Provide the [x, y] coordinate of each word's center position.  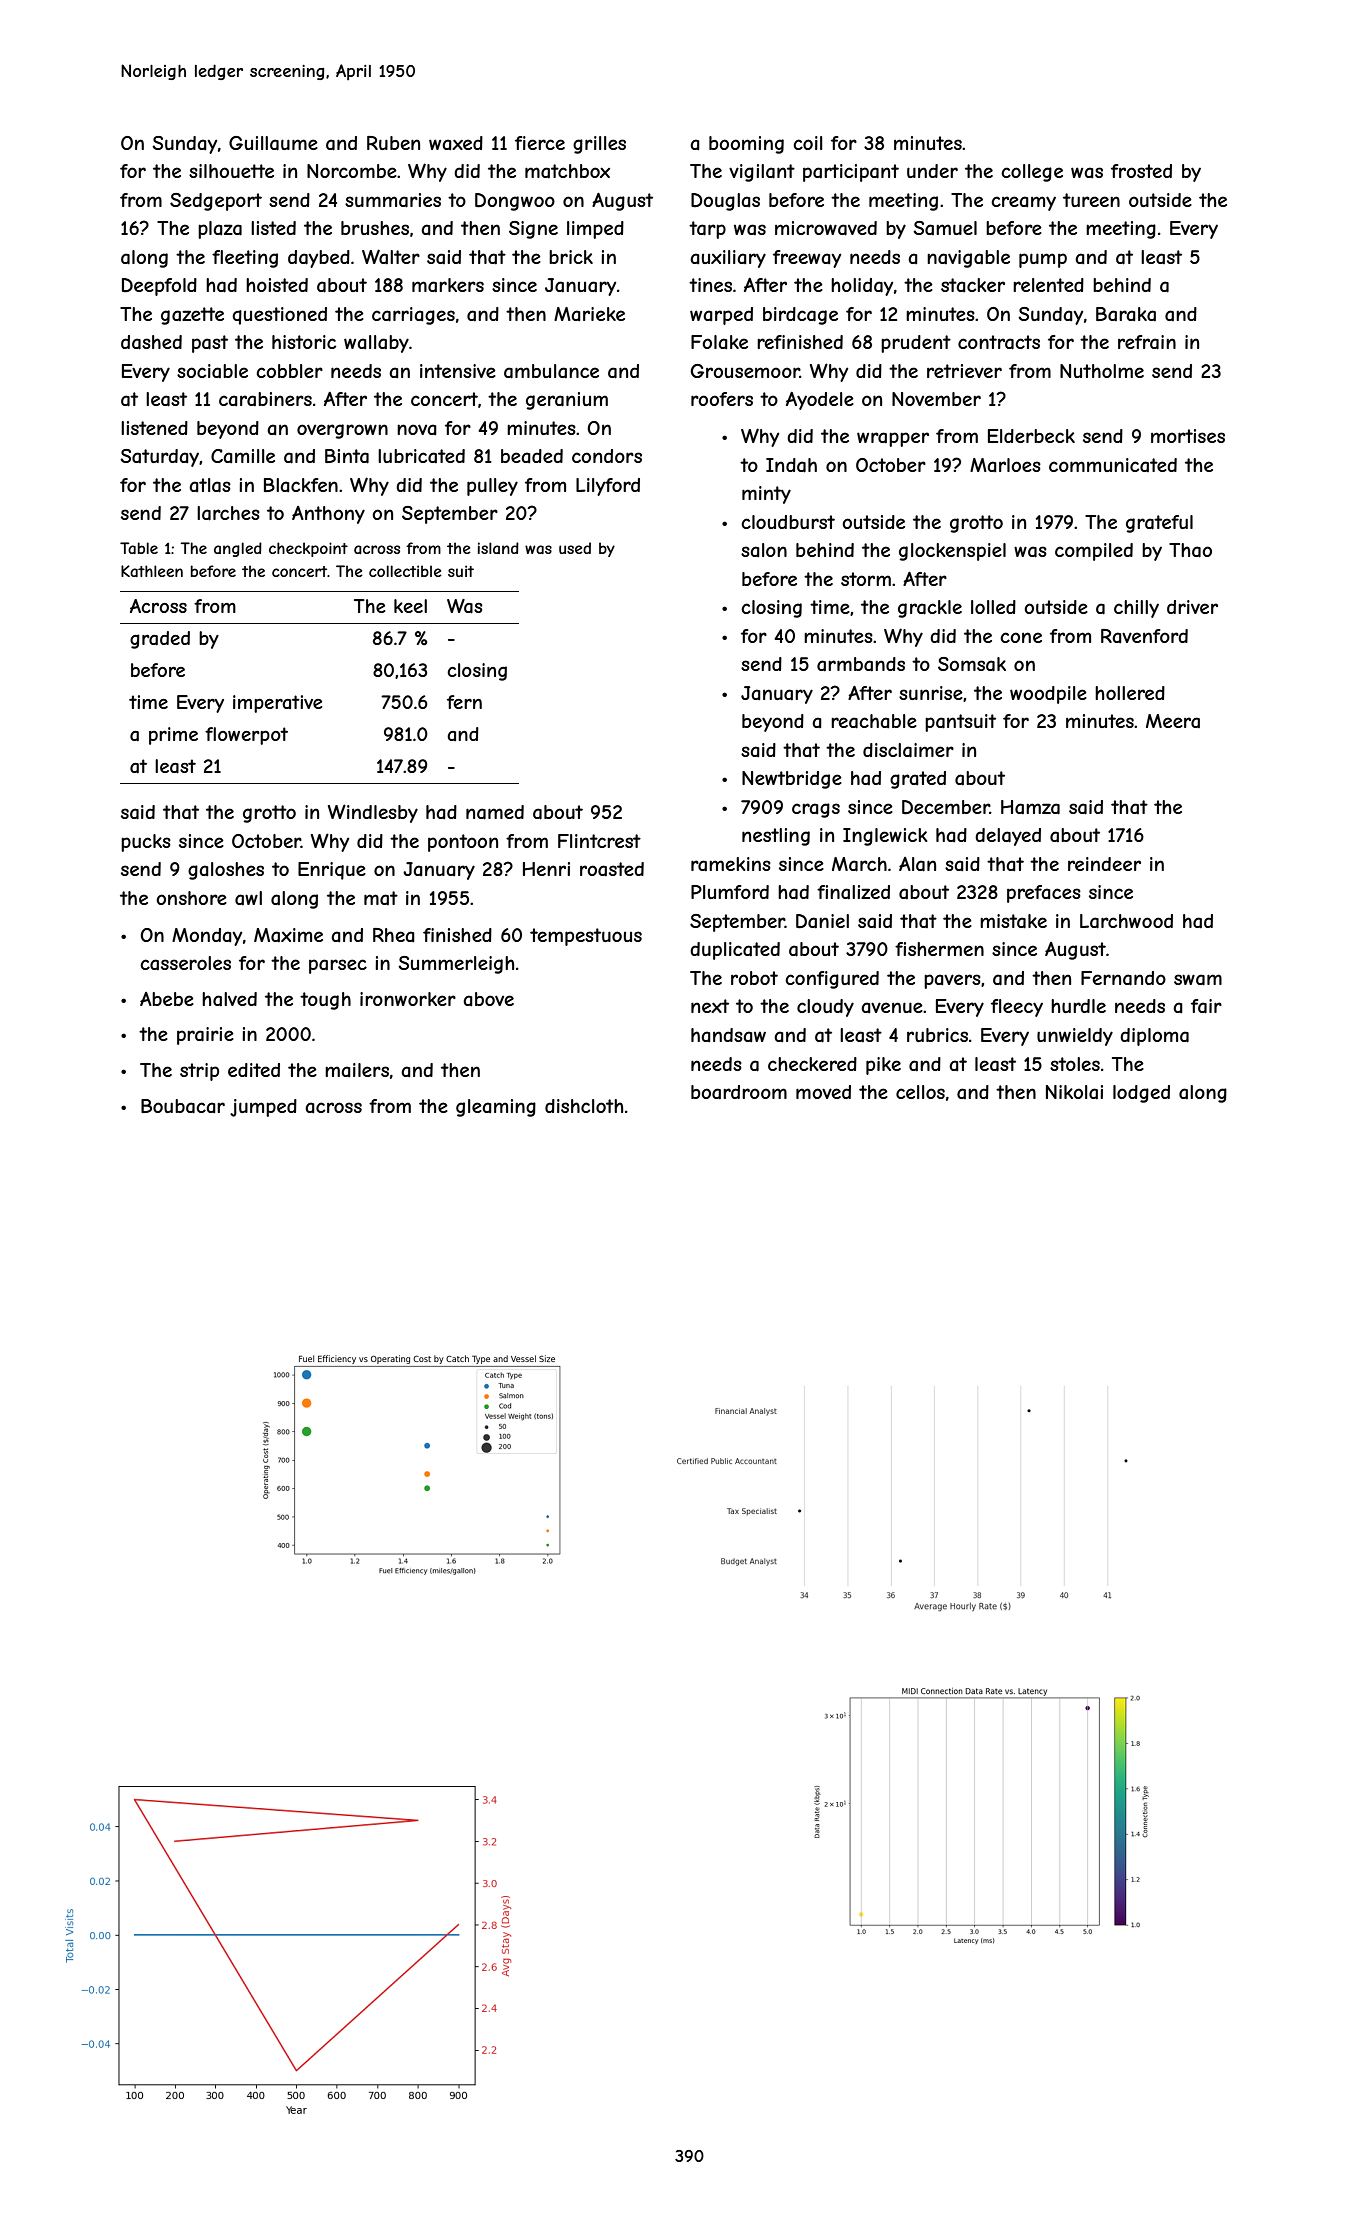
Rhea [394, 935]
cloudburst [788, 522]
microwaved [826, 228]
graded [160, 640]
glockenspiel [952, 552]
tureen [1091, 200]
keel [410, 606]
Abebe [167, 999]
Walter [391, 256]
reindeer [1104, 864]
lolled [993, 607]
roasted [612, 869]
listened [154, 428]
